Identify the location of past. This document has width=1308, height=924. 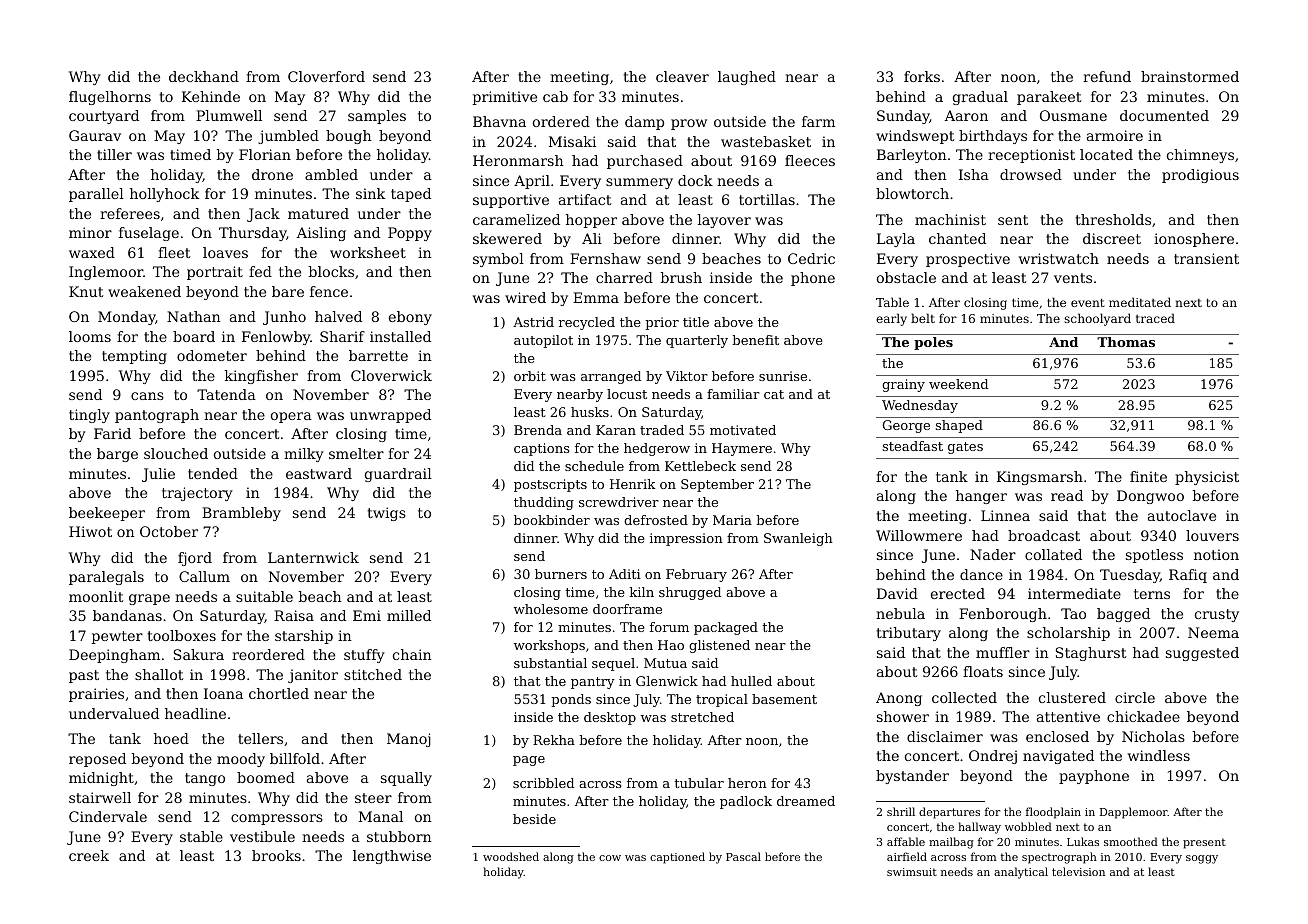
(84, 676).
